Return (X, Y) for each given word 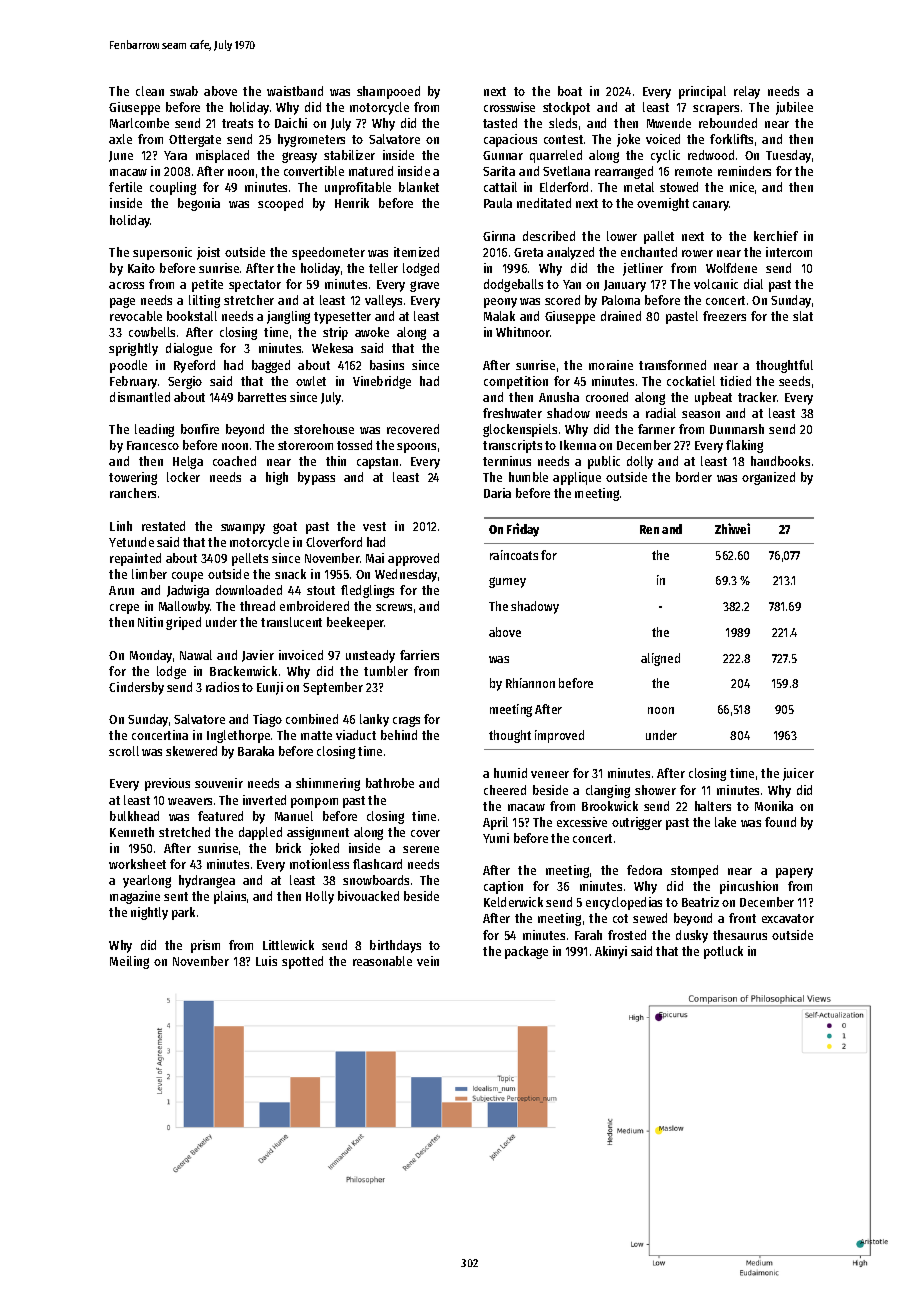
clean (150, 91)
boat (570, 91)
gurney (507, 582)
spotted (302, 962)
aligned (660, 659)
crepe (124, 609)
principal (702, 92)
